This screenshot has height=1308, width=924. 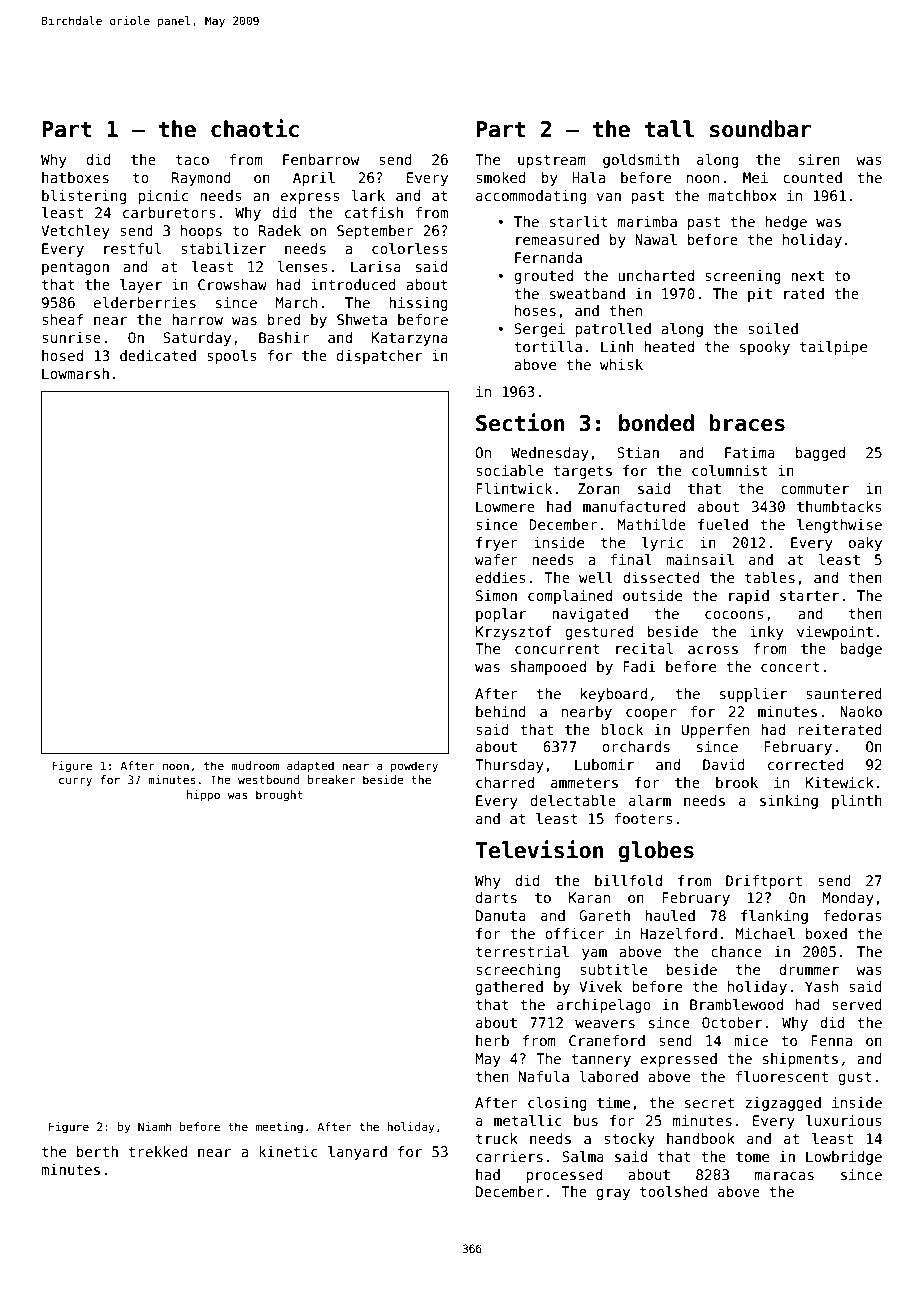 What do you see at coordinates (414, 767) in the screenshot?
I see `powdery` at bounding box center [414, 767].
